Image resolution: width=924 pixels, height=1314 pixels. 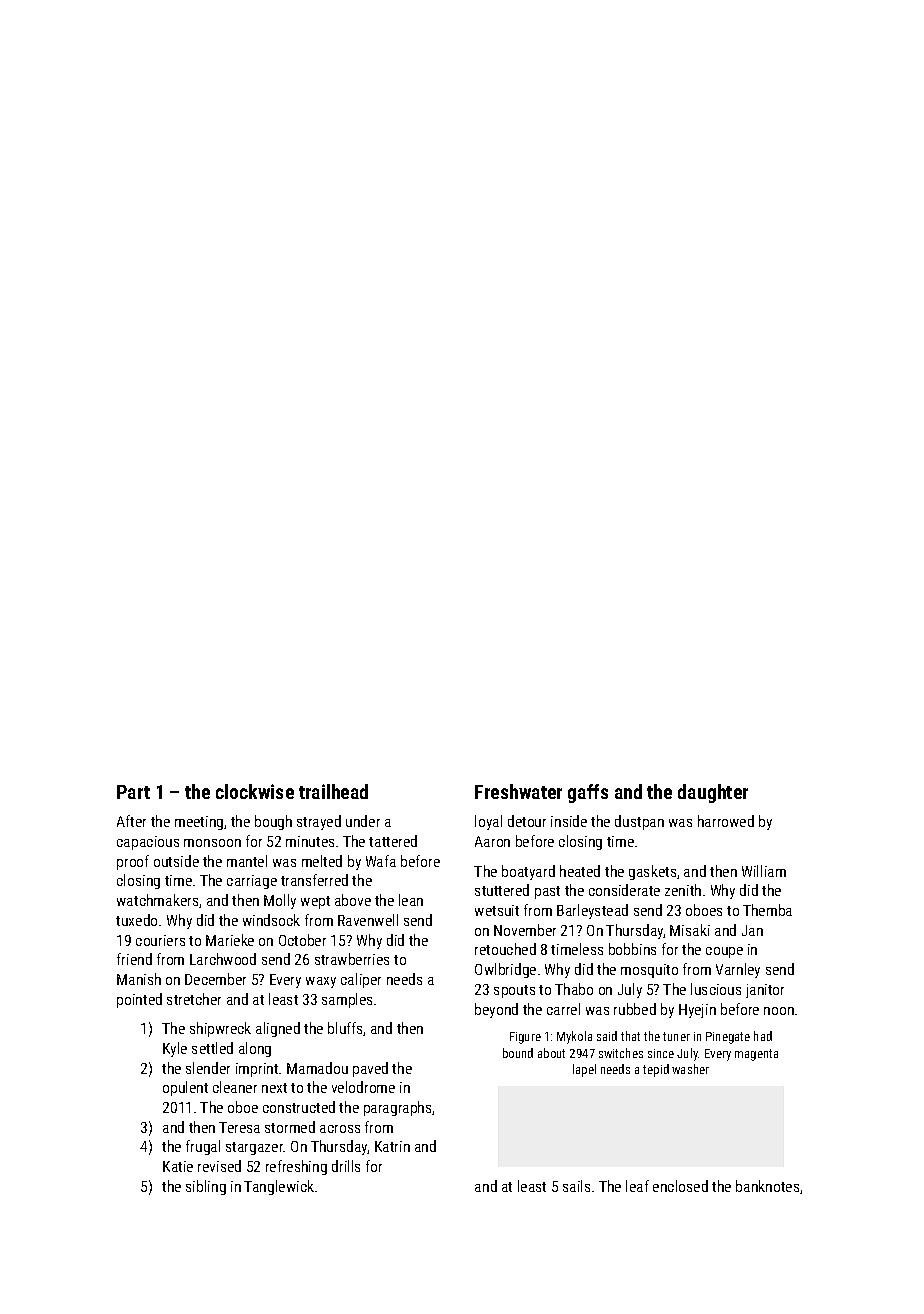 What do you see at coordinates (680, 1186) in the page?
I see `enclosed` at bounding box center [680, 1186].
